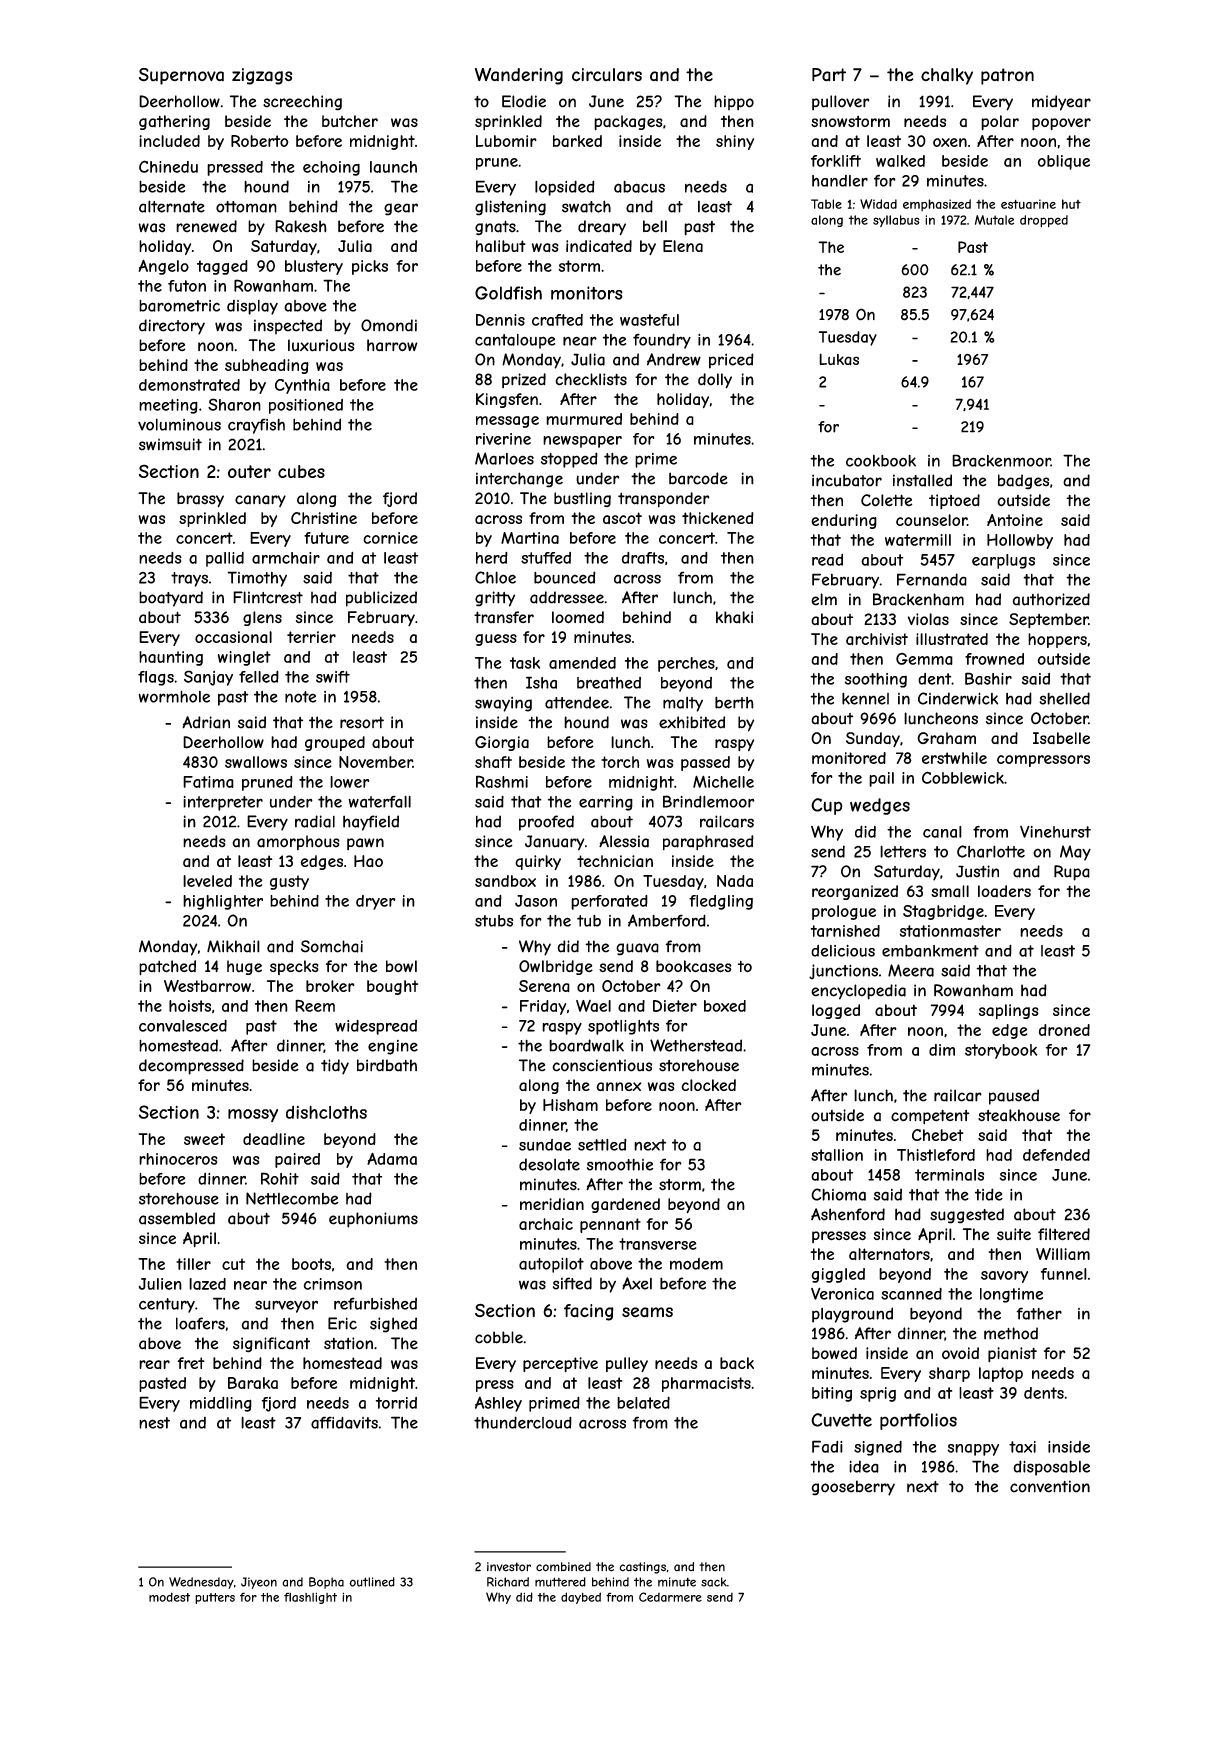 The width and height of the screenshot is (1229, 1738). I want to click on berth, so click(734, 702).
